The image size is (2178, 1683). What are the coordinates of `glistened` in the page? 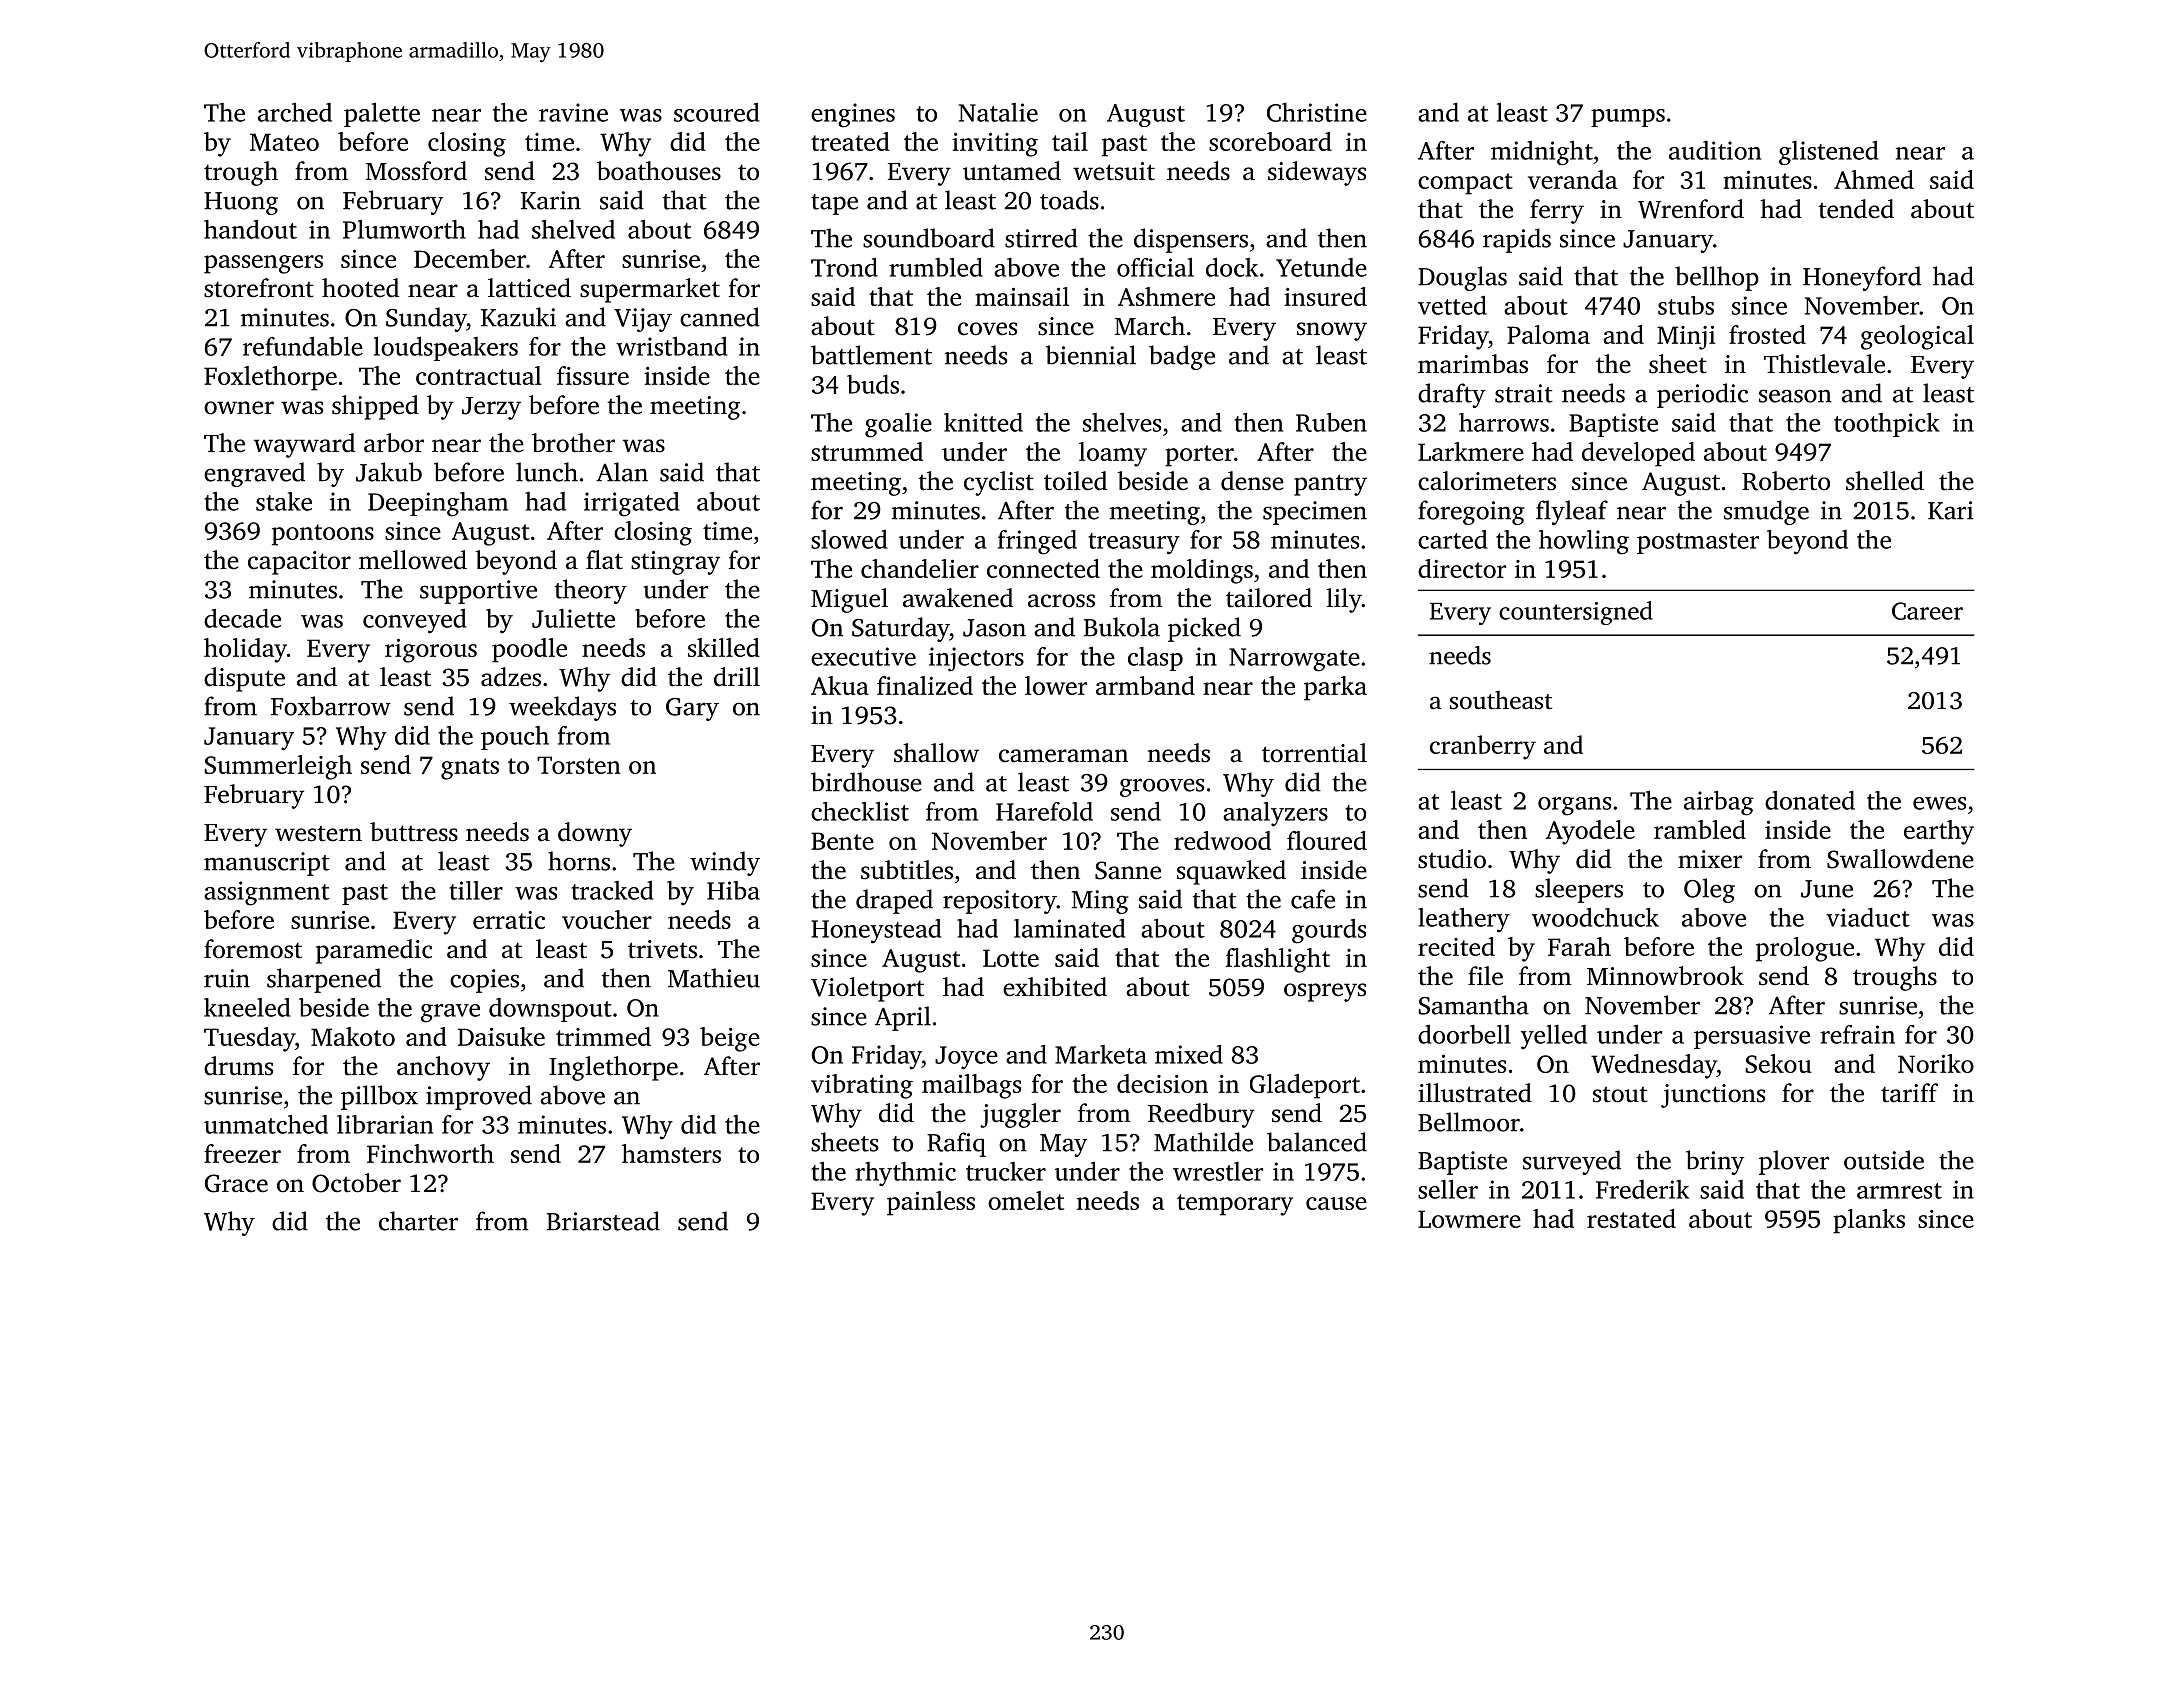 It's located at (1828, 153).
